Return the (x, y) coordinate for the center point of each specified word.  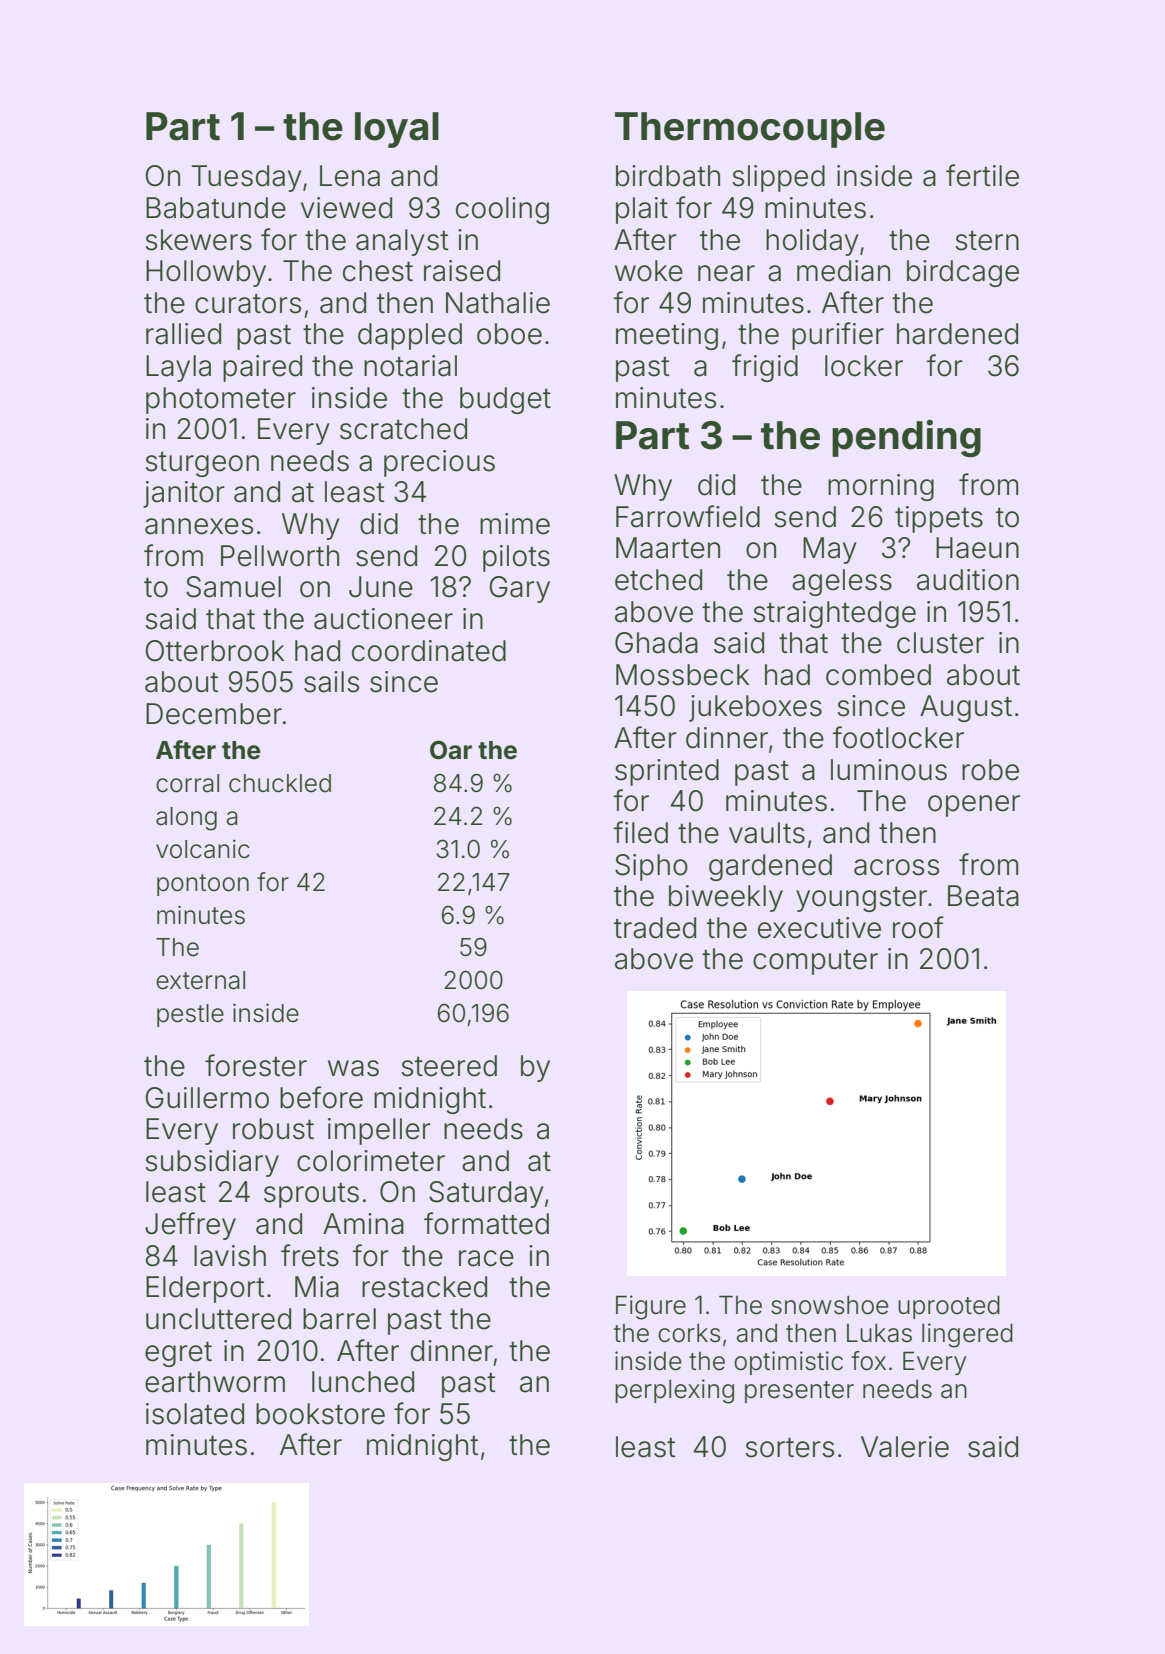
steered (449, 1066)
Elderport (205, 1289)
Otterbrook (214, 651)
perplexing (674, 1391)
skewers (198, 240)
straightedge (834, 614)
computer (815, 962)
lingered (967, 1335)
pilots (516, 558)
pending (906, 438)
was (353, 1068)
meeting (667, 336)
